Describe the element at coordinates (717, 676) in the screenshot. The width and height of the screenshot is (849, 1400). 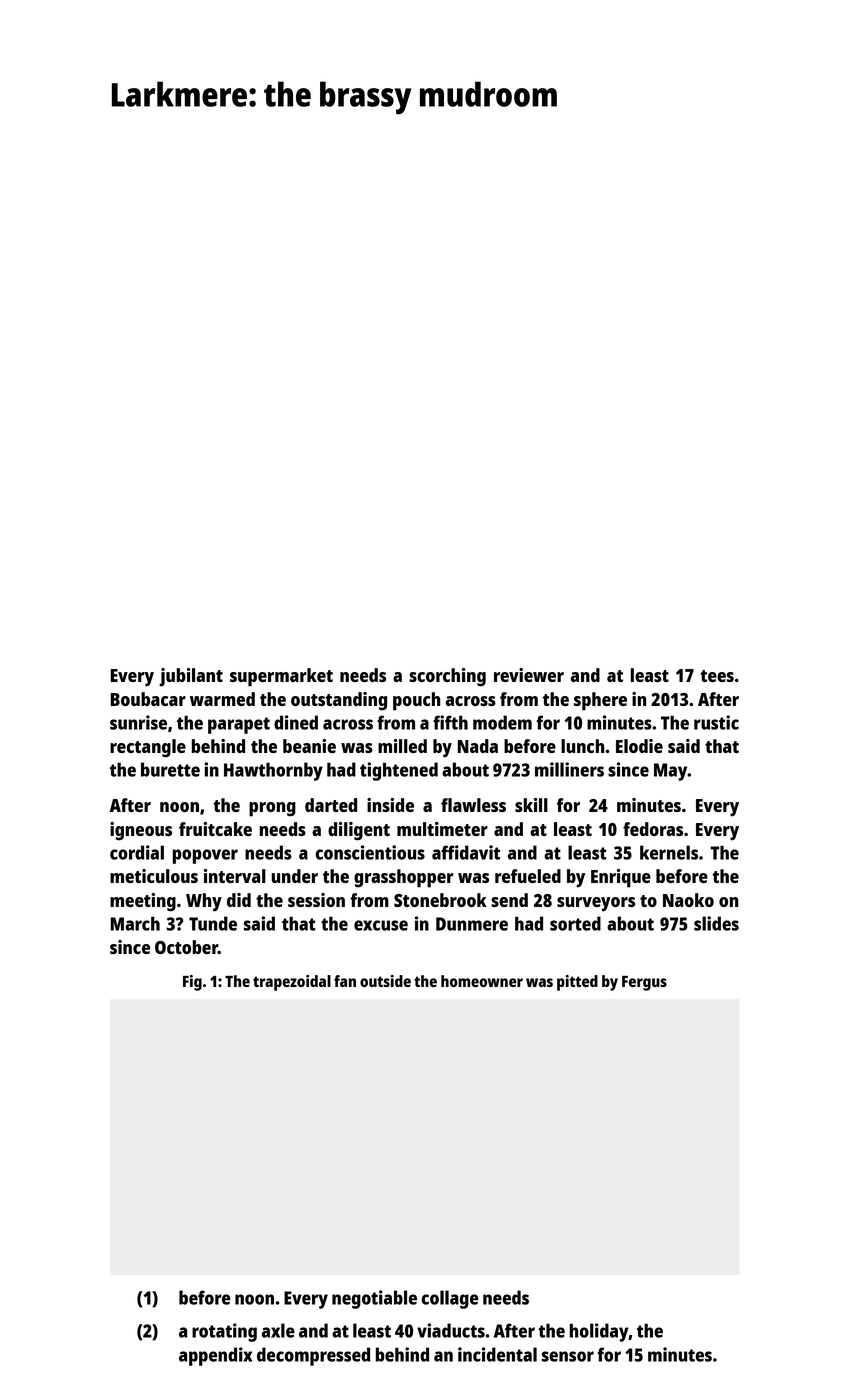
I see `tees` at that location.
